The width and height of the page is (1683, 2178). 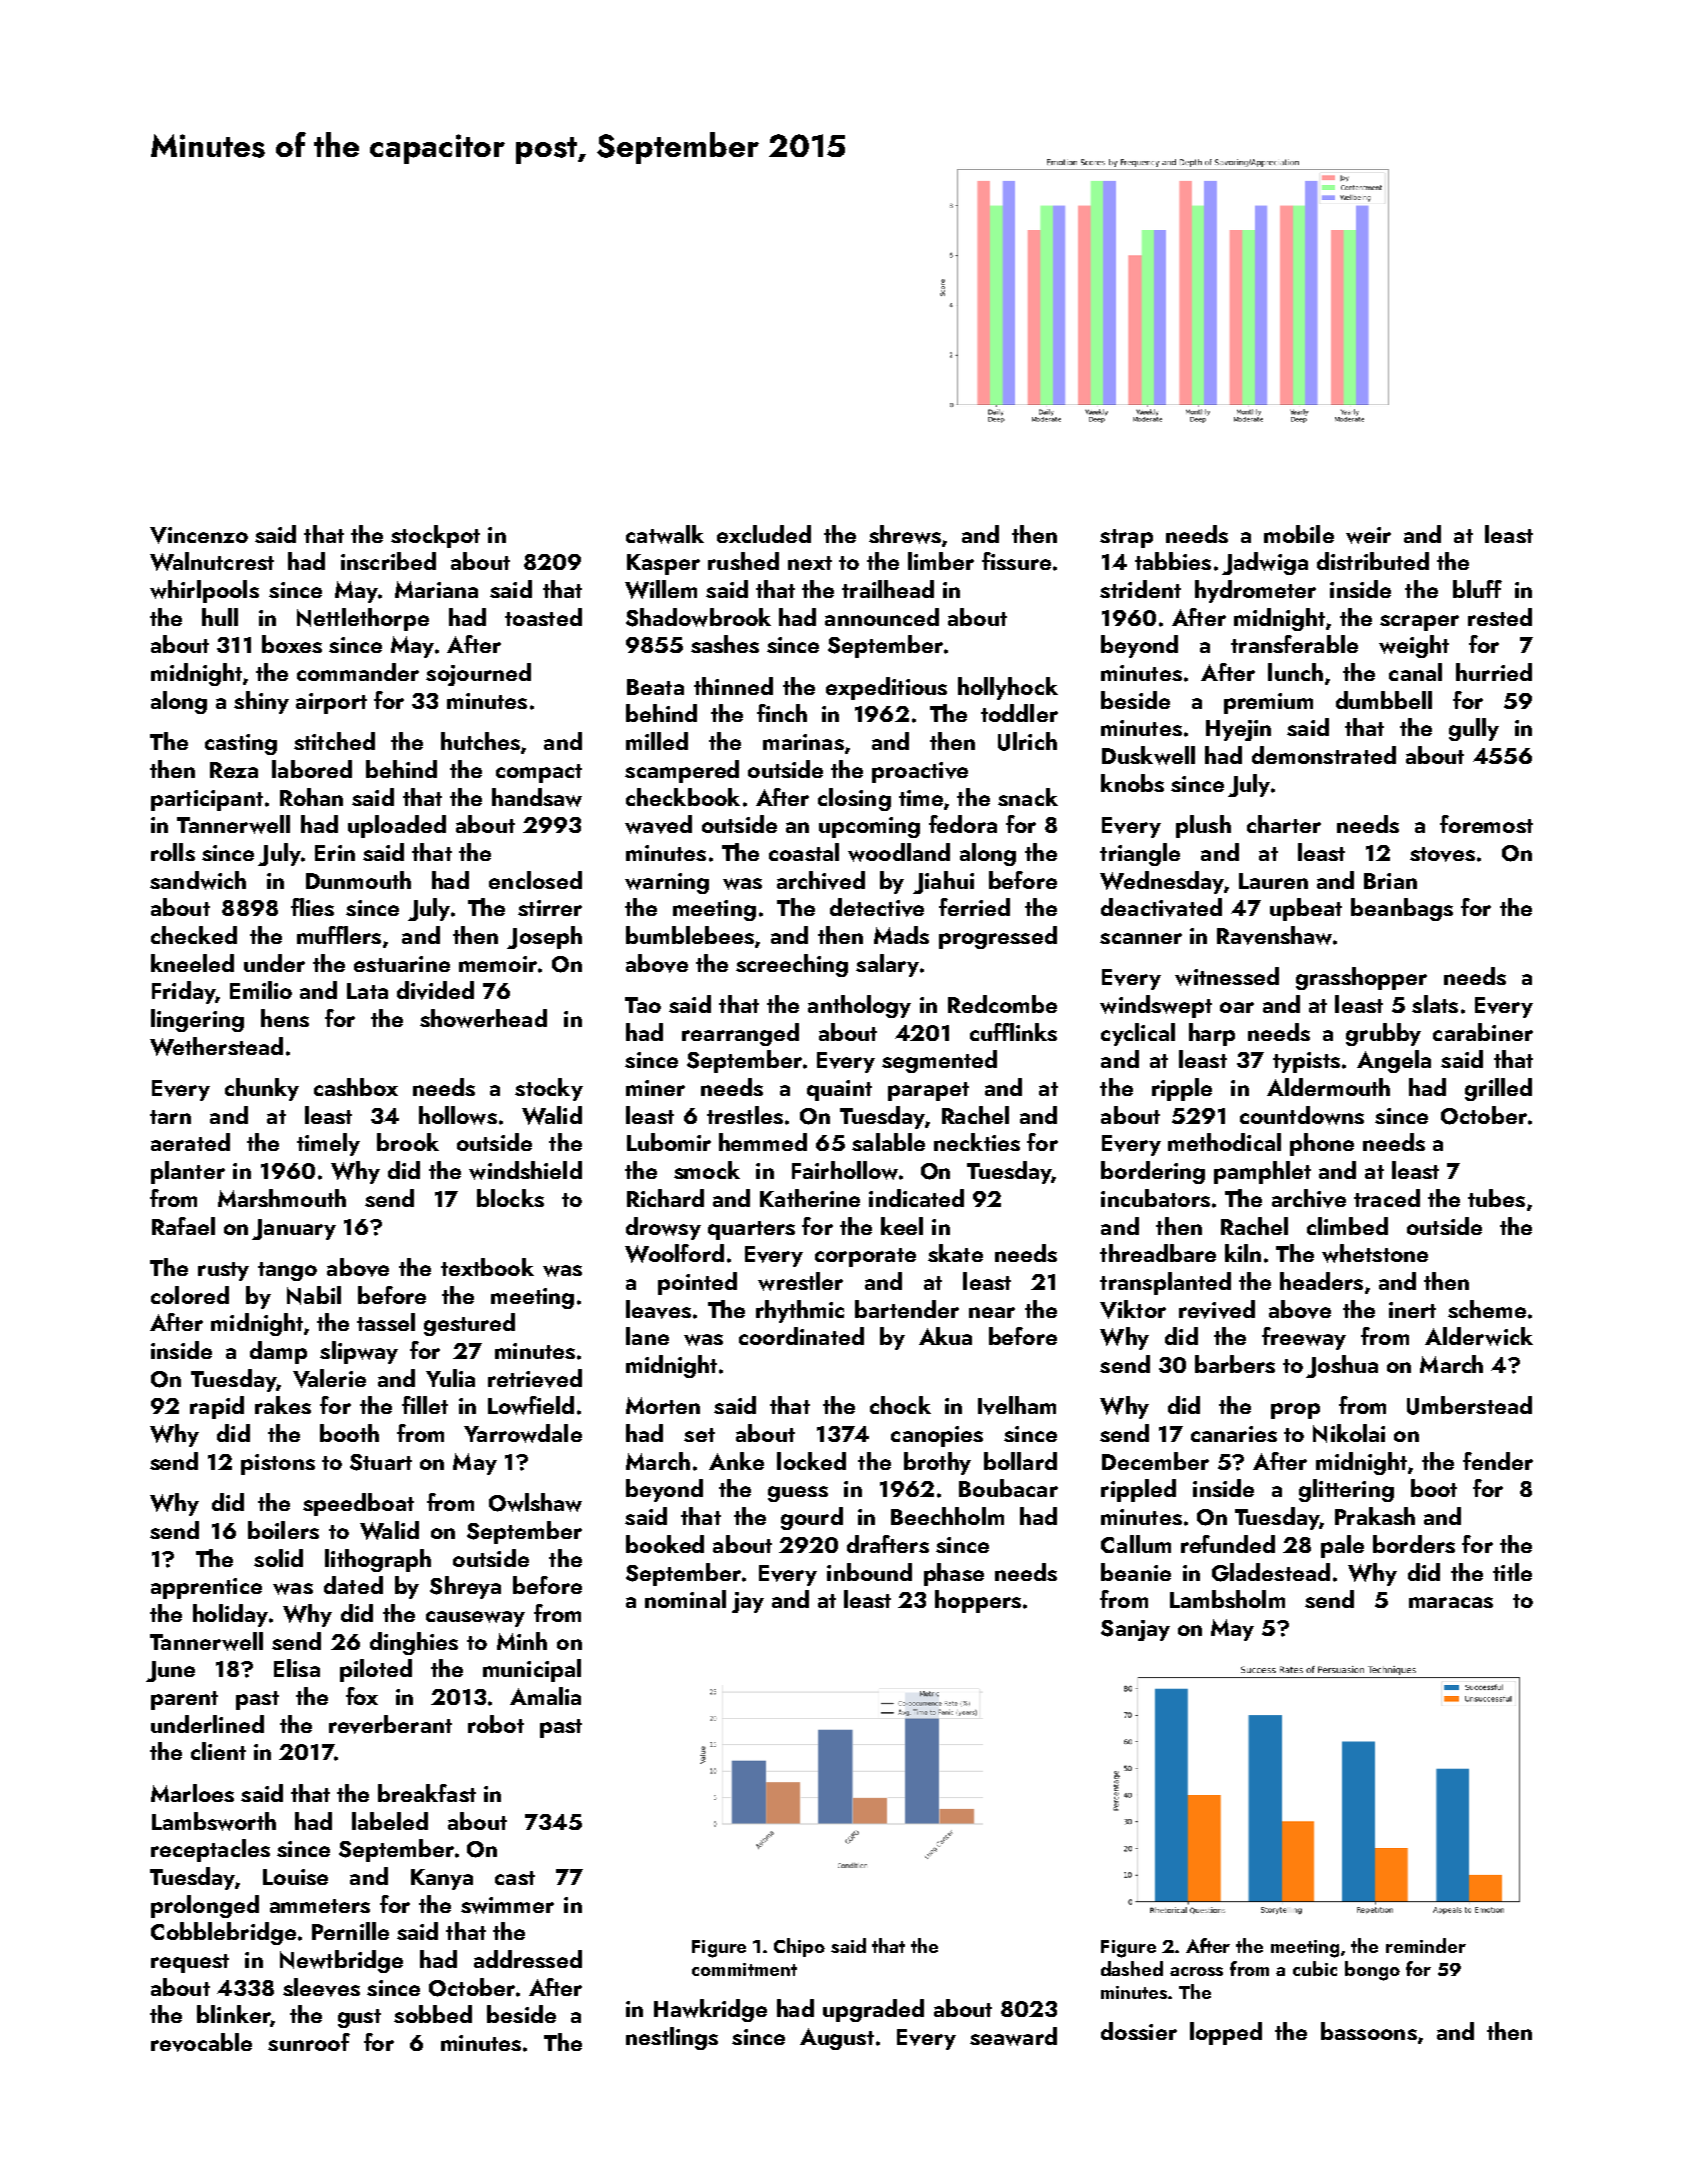 I want to click on transferable, so click(x=1294, y=644).
